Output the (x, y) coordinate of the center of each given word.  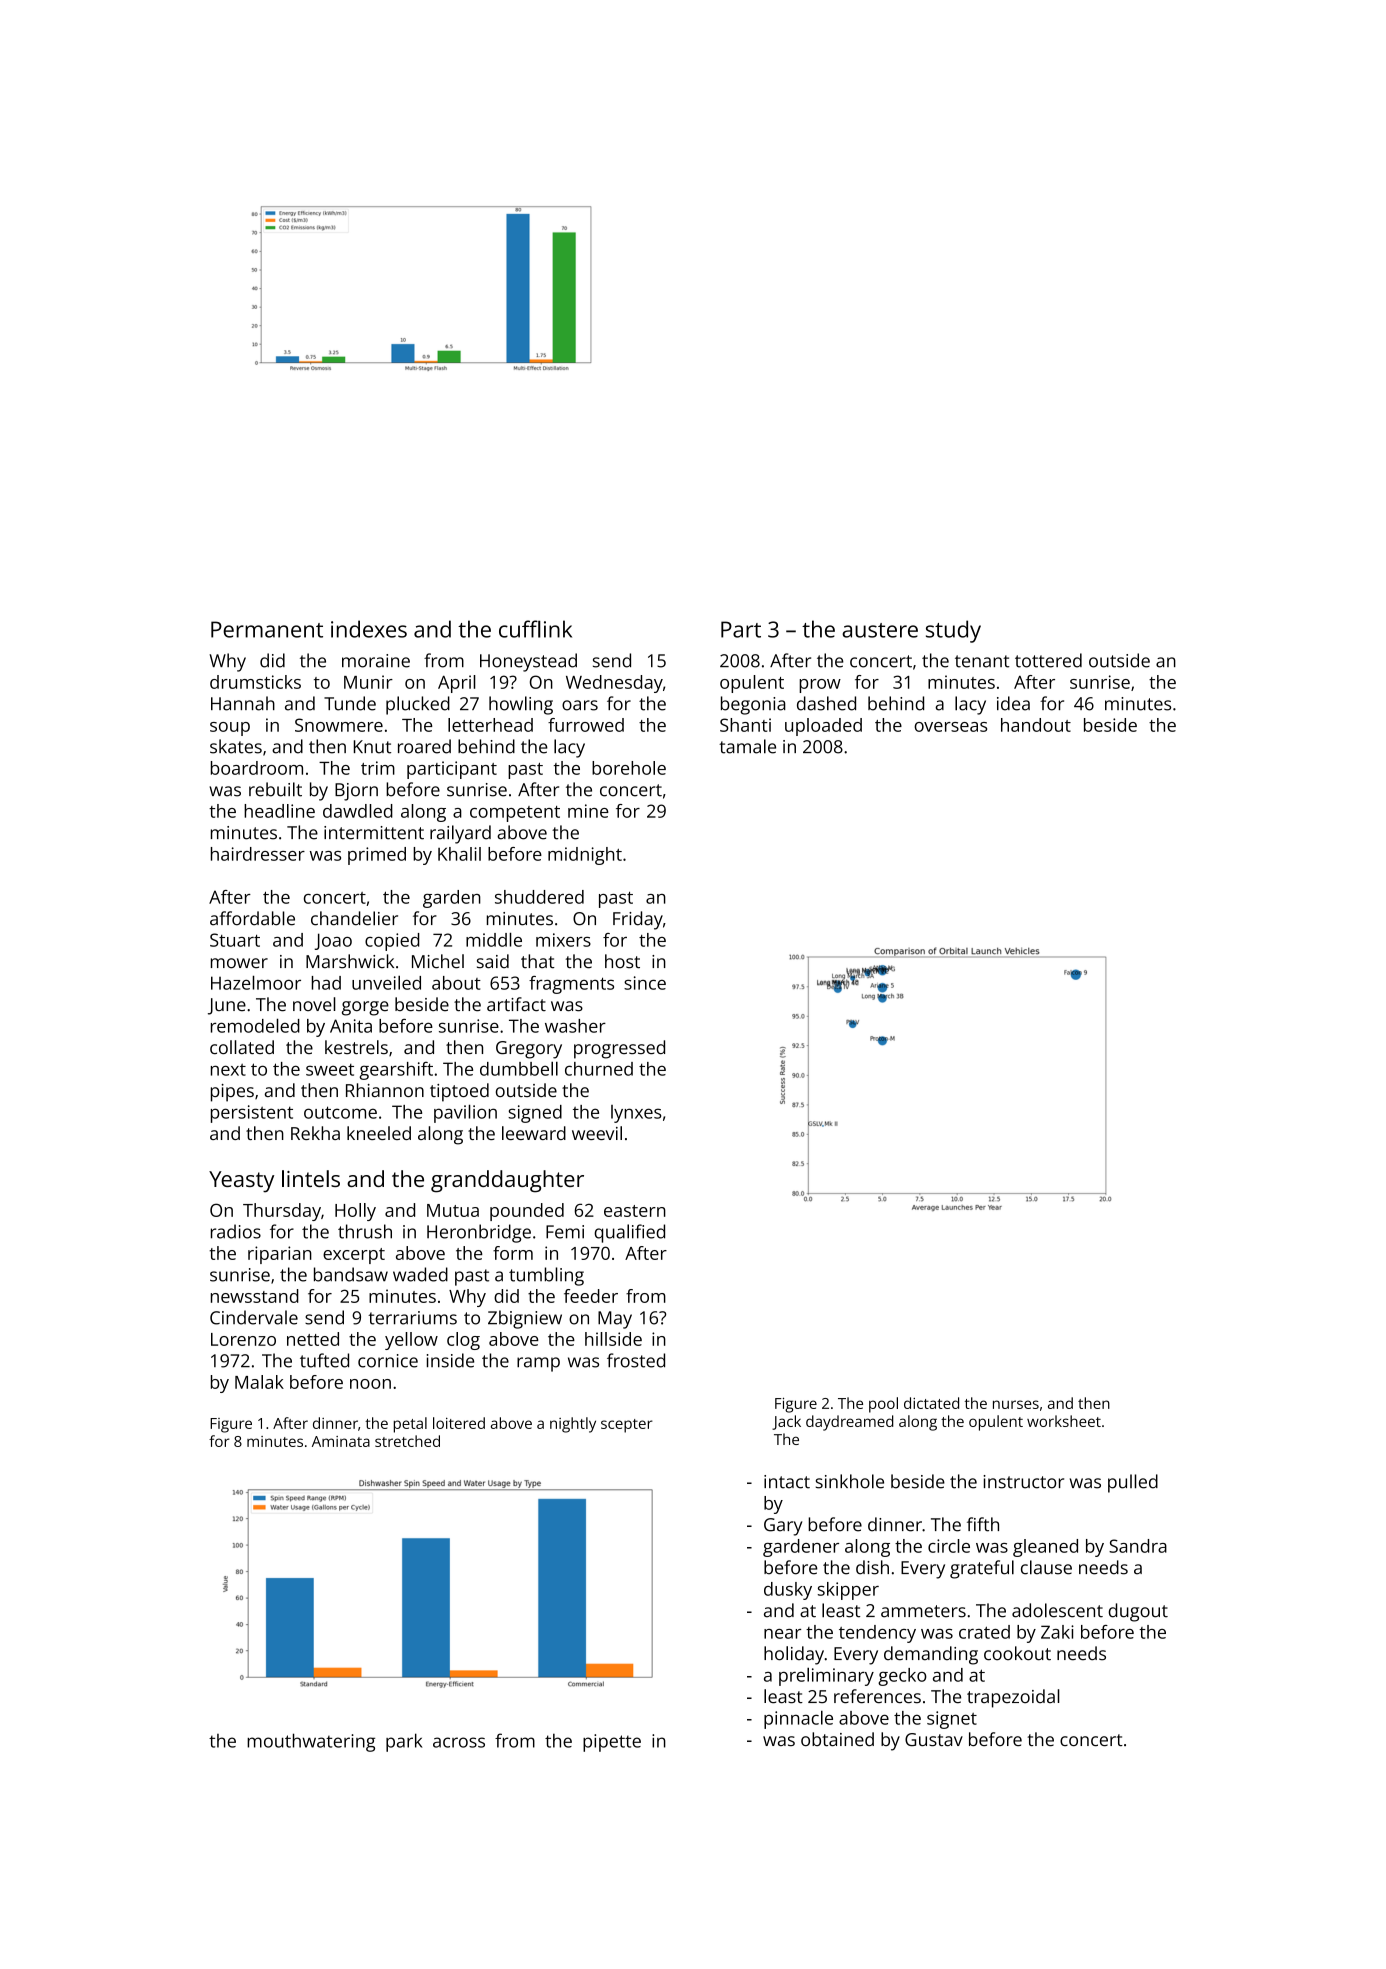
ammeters (923, 1611)
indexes (369, 629)
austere (880, 630)
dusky (788, 1591)
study (953, 631)
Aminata (341, 1441)
